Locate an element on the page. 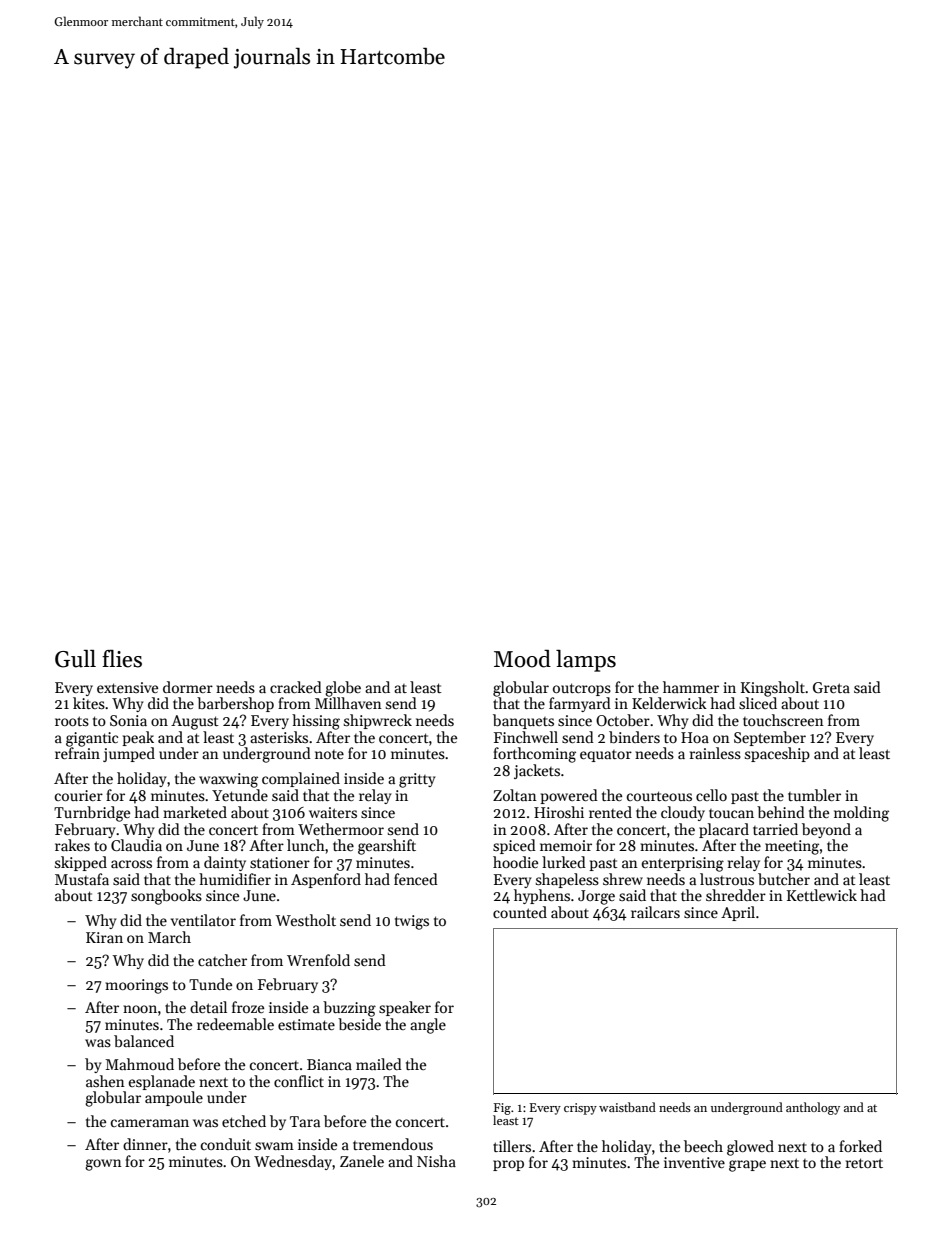 The width and height of the page is (952, 1233). lamps is located at coordinates (586, 661).
